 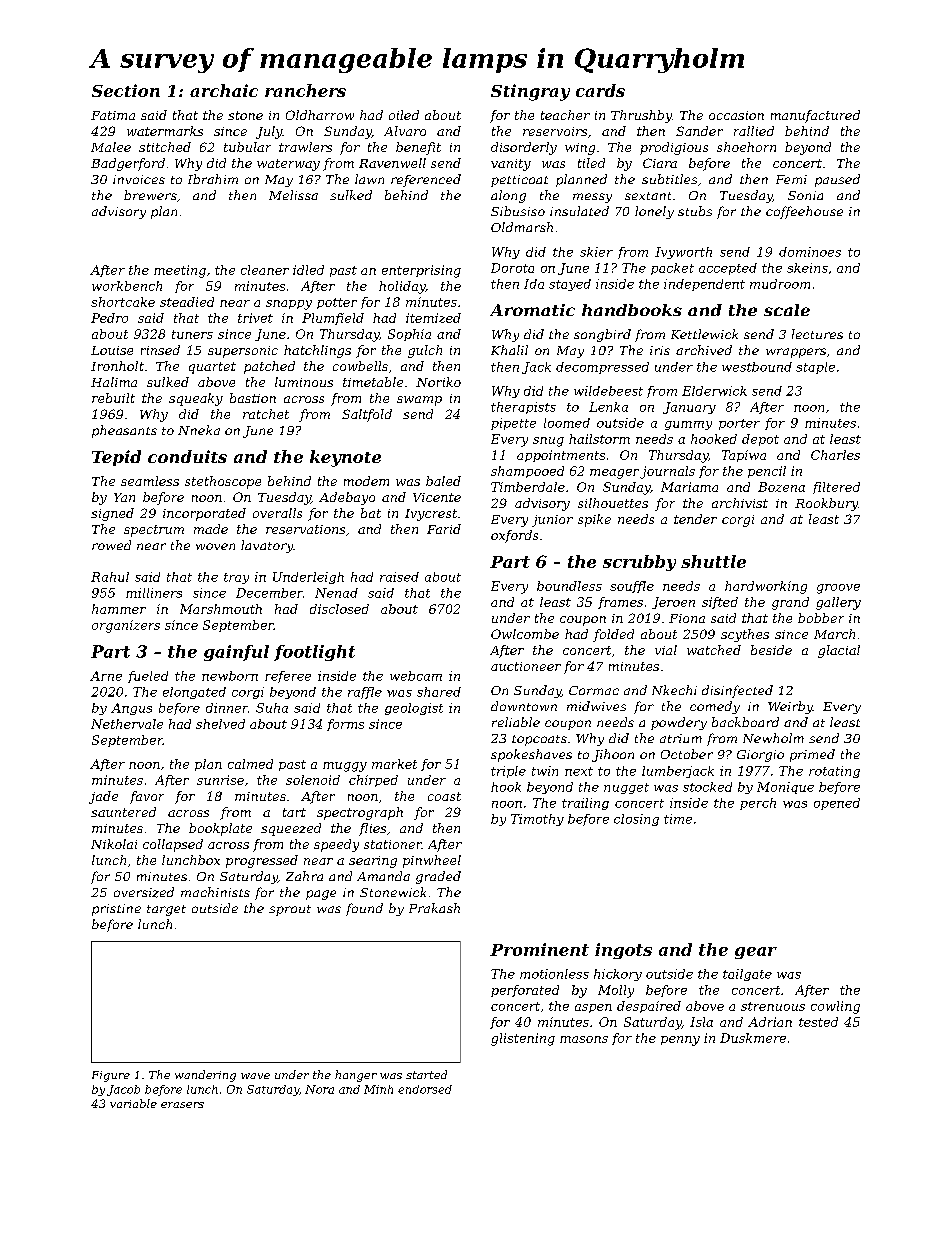 What do you see at coordinates (835, 1007) in the page?
I see `cowling` at bounding box center [835, 1007].
